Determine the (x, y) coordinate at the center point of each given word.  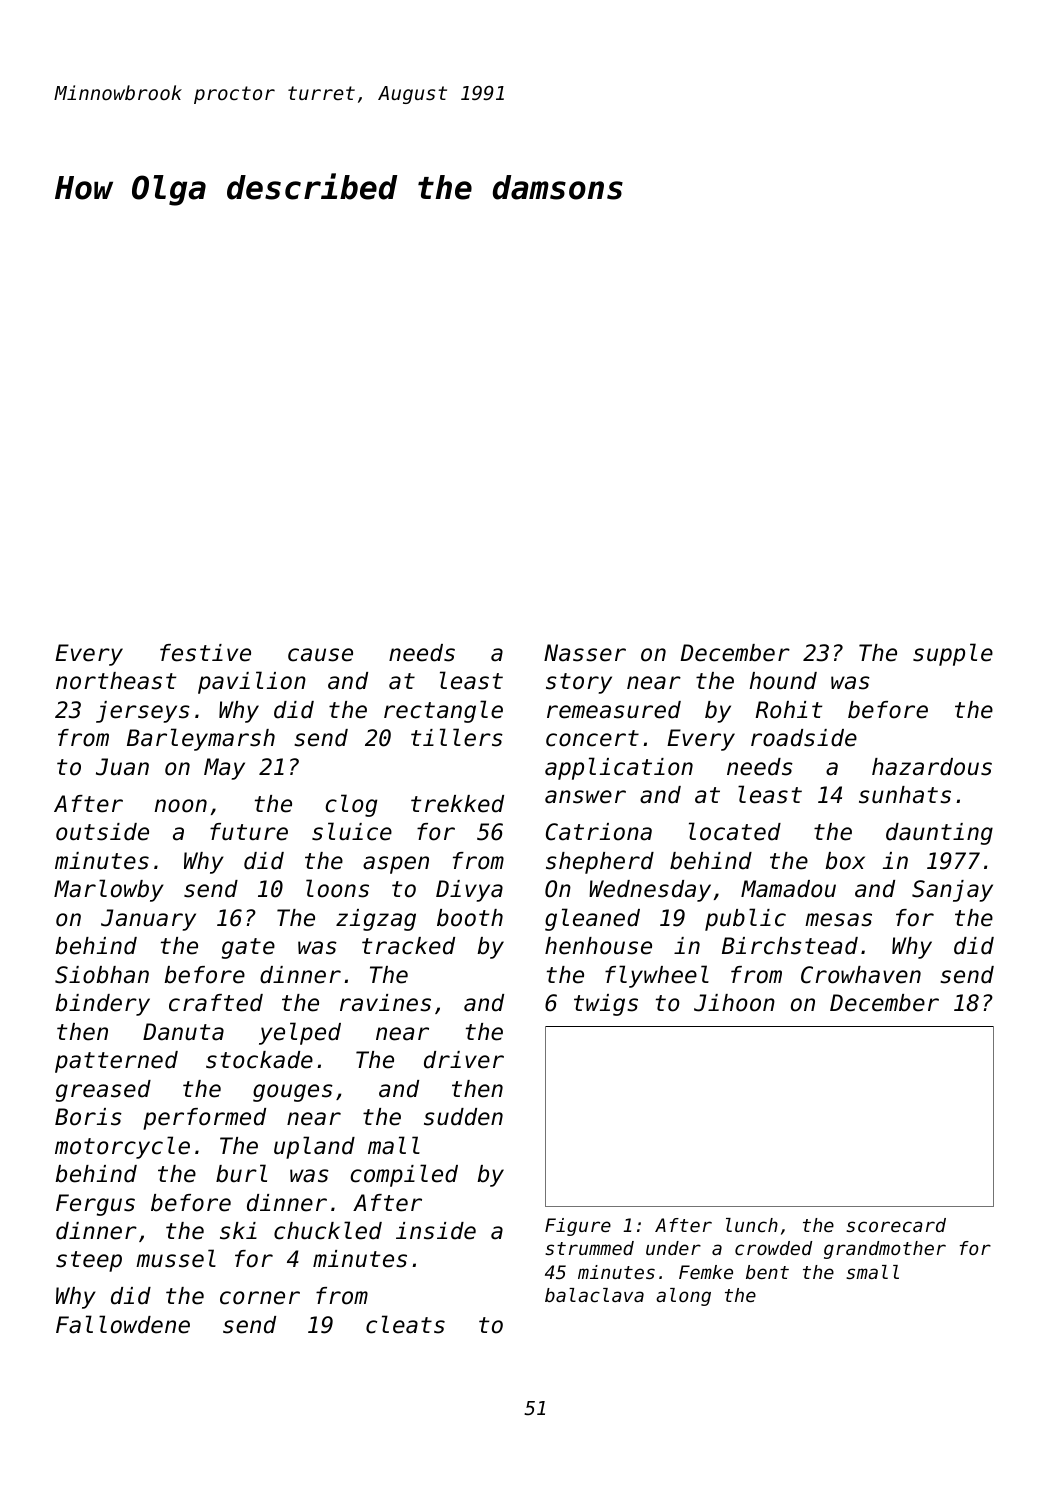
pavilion (252, 682)
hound (783, 681)
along (683, 1297)
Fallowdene (123, 1324)
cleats (405, 1324)
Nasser (585, 653)
